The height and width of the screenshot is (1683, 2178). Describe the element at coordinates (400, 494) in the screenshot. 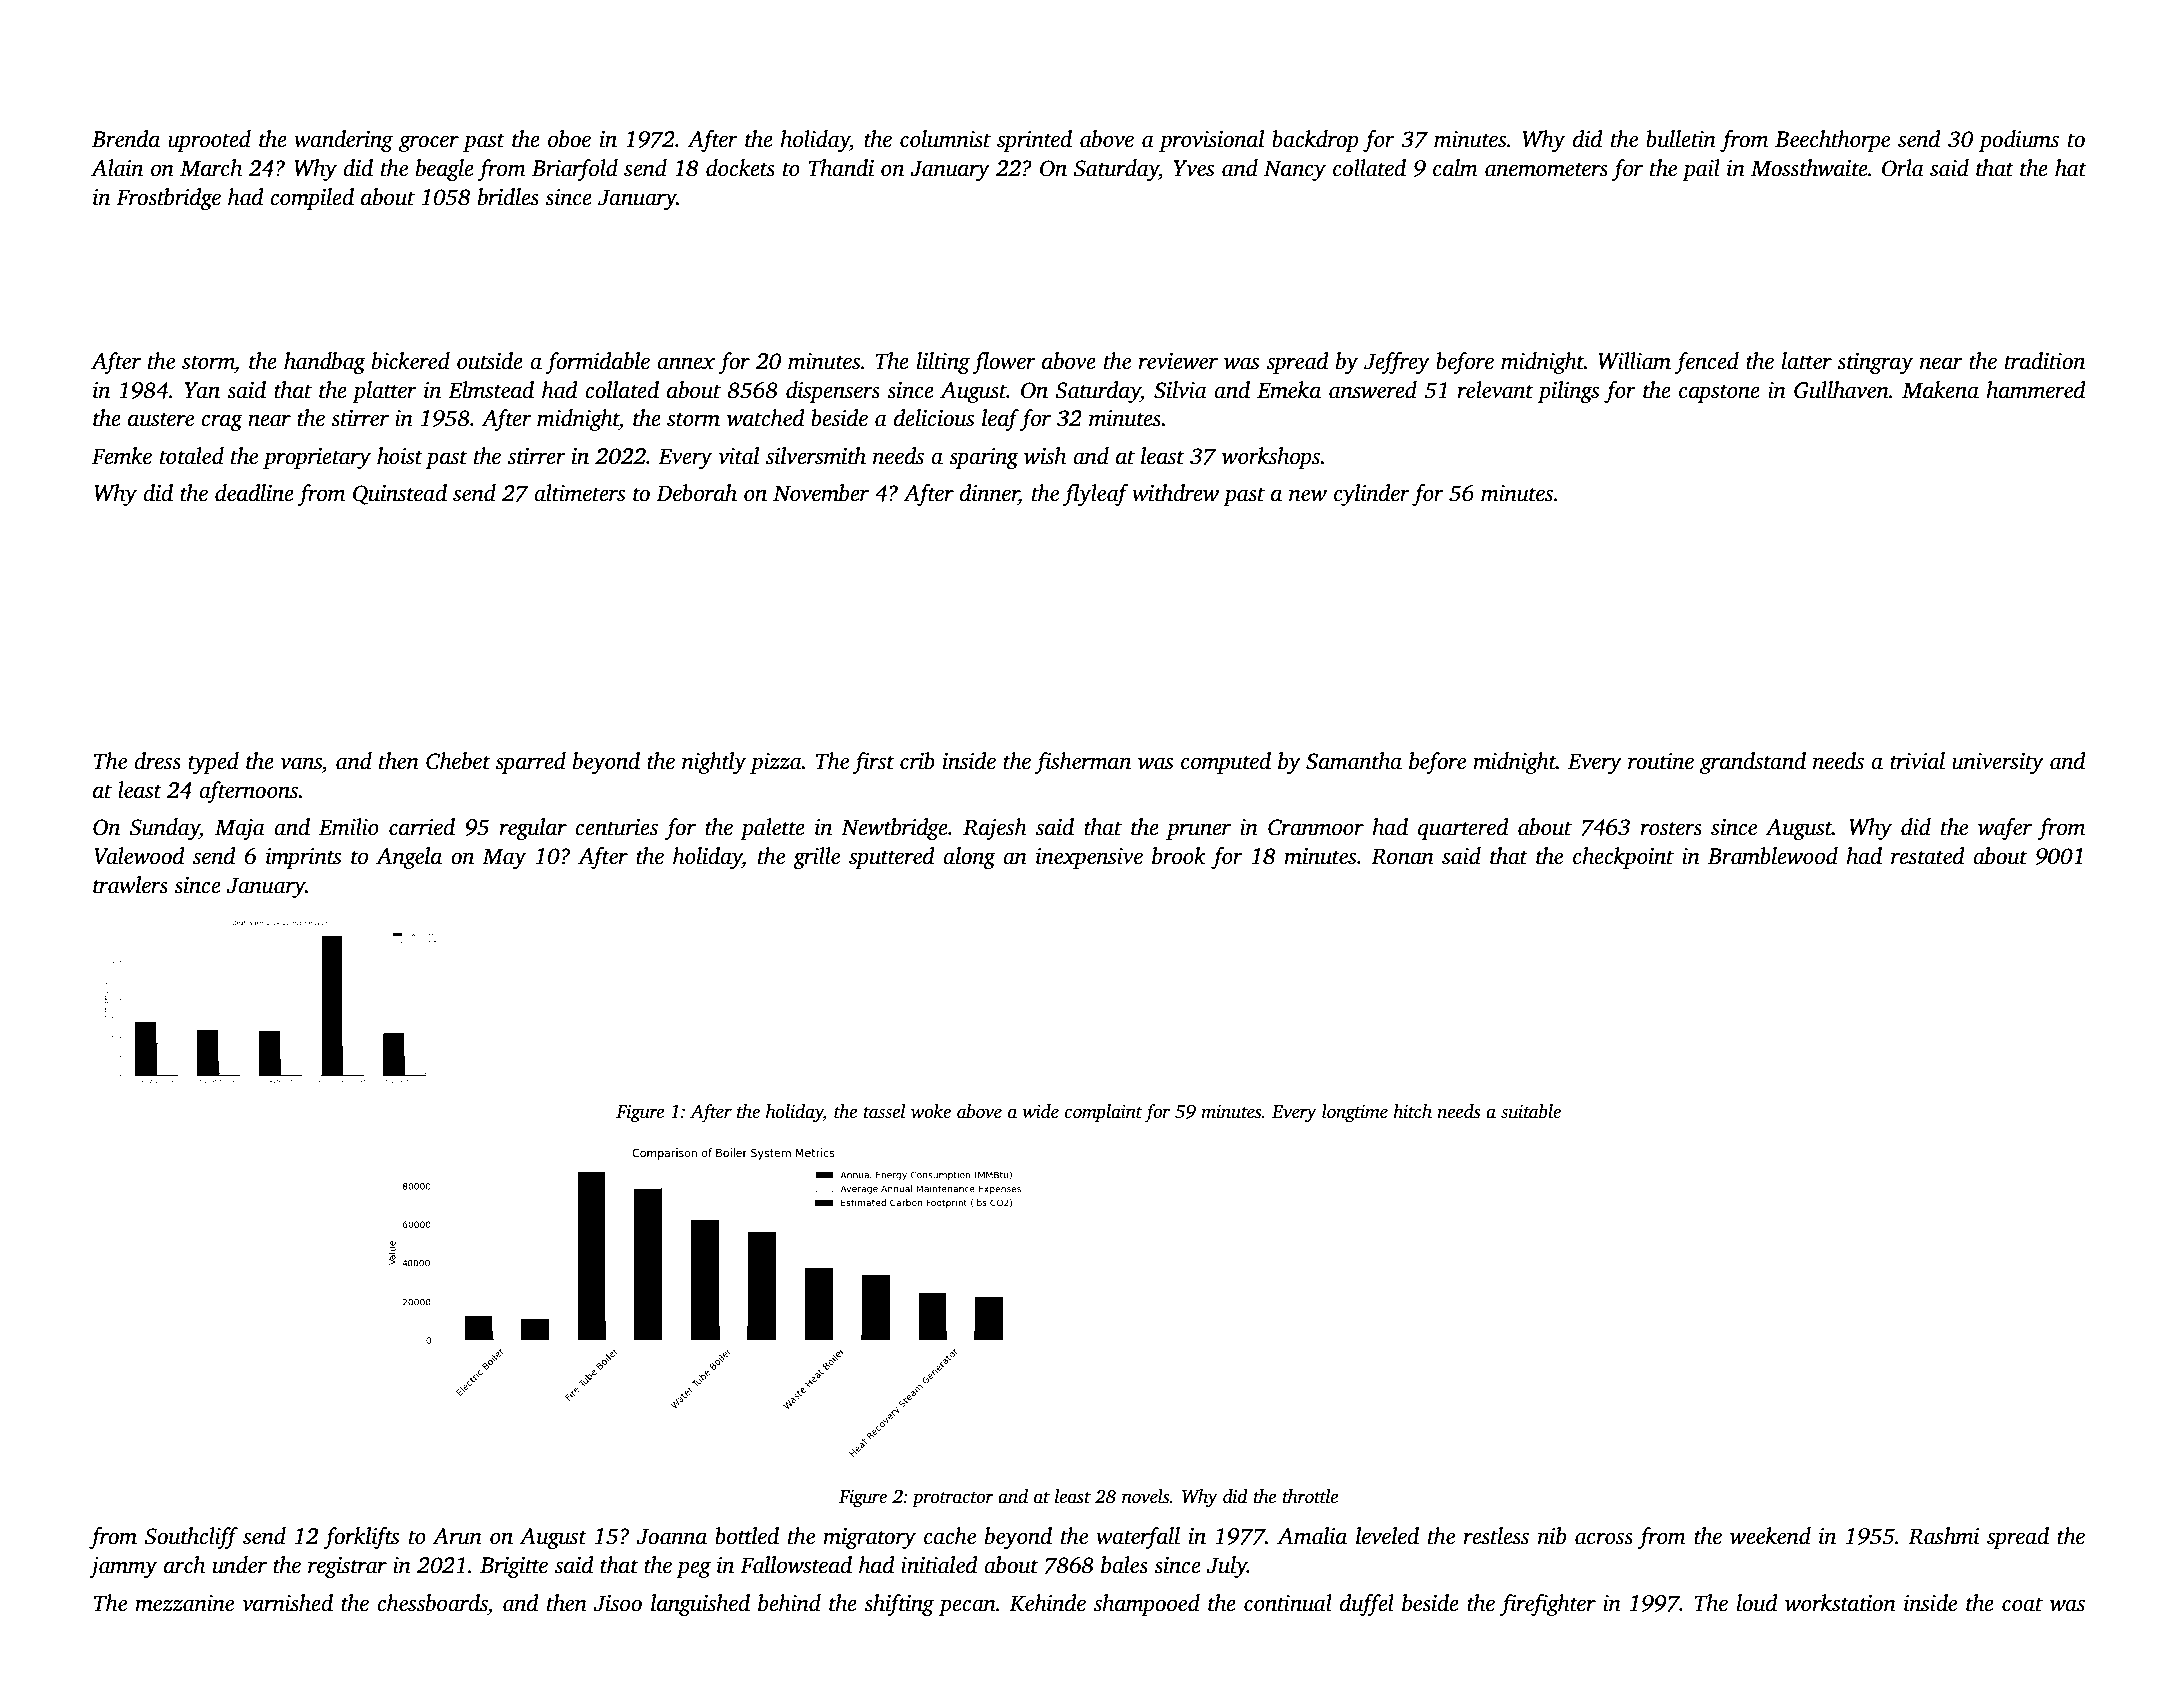

I see `Quinstead` at that location.
